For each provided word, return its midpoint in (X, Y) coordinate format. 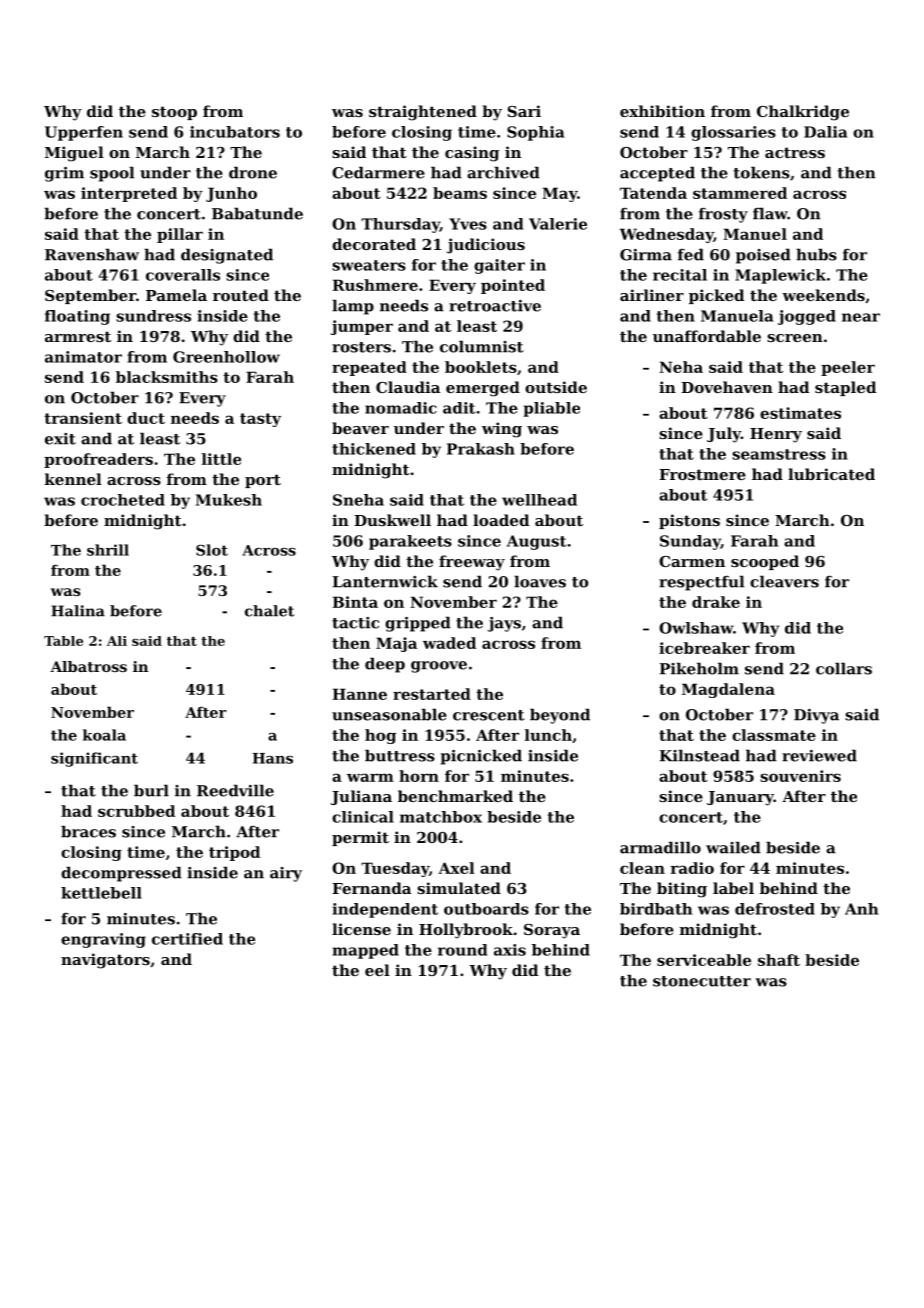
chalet (269, 611)
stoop (174, 113)
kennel (73, 479)
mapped (365, 951)
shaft (779, 960)
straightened (423, 113)
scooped (765, 562)
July (724, 435)
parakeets (410, 542)
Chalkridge (803, 113)
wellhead (539, 500)
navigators (105, 961)
